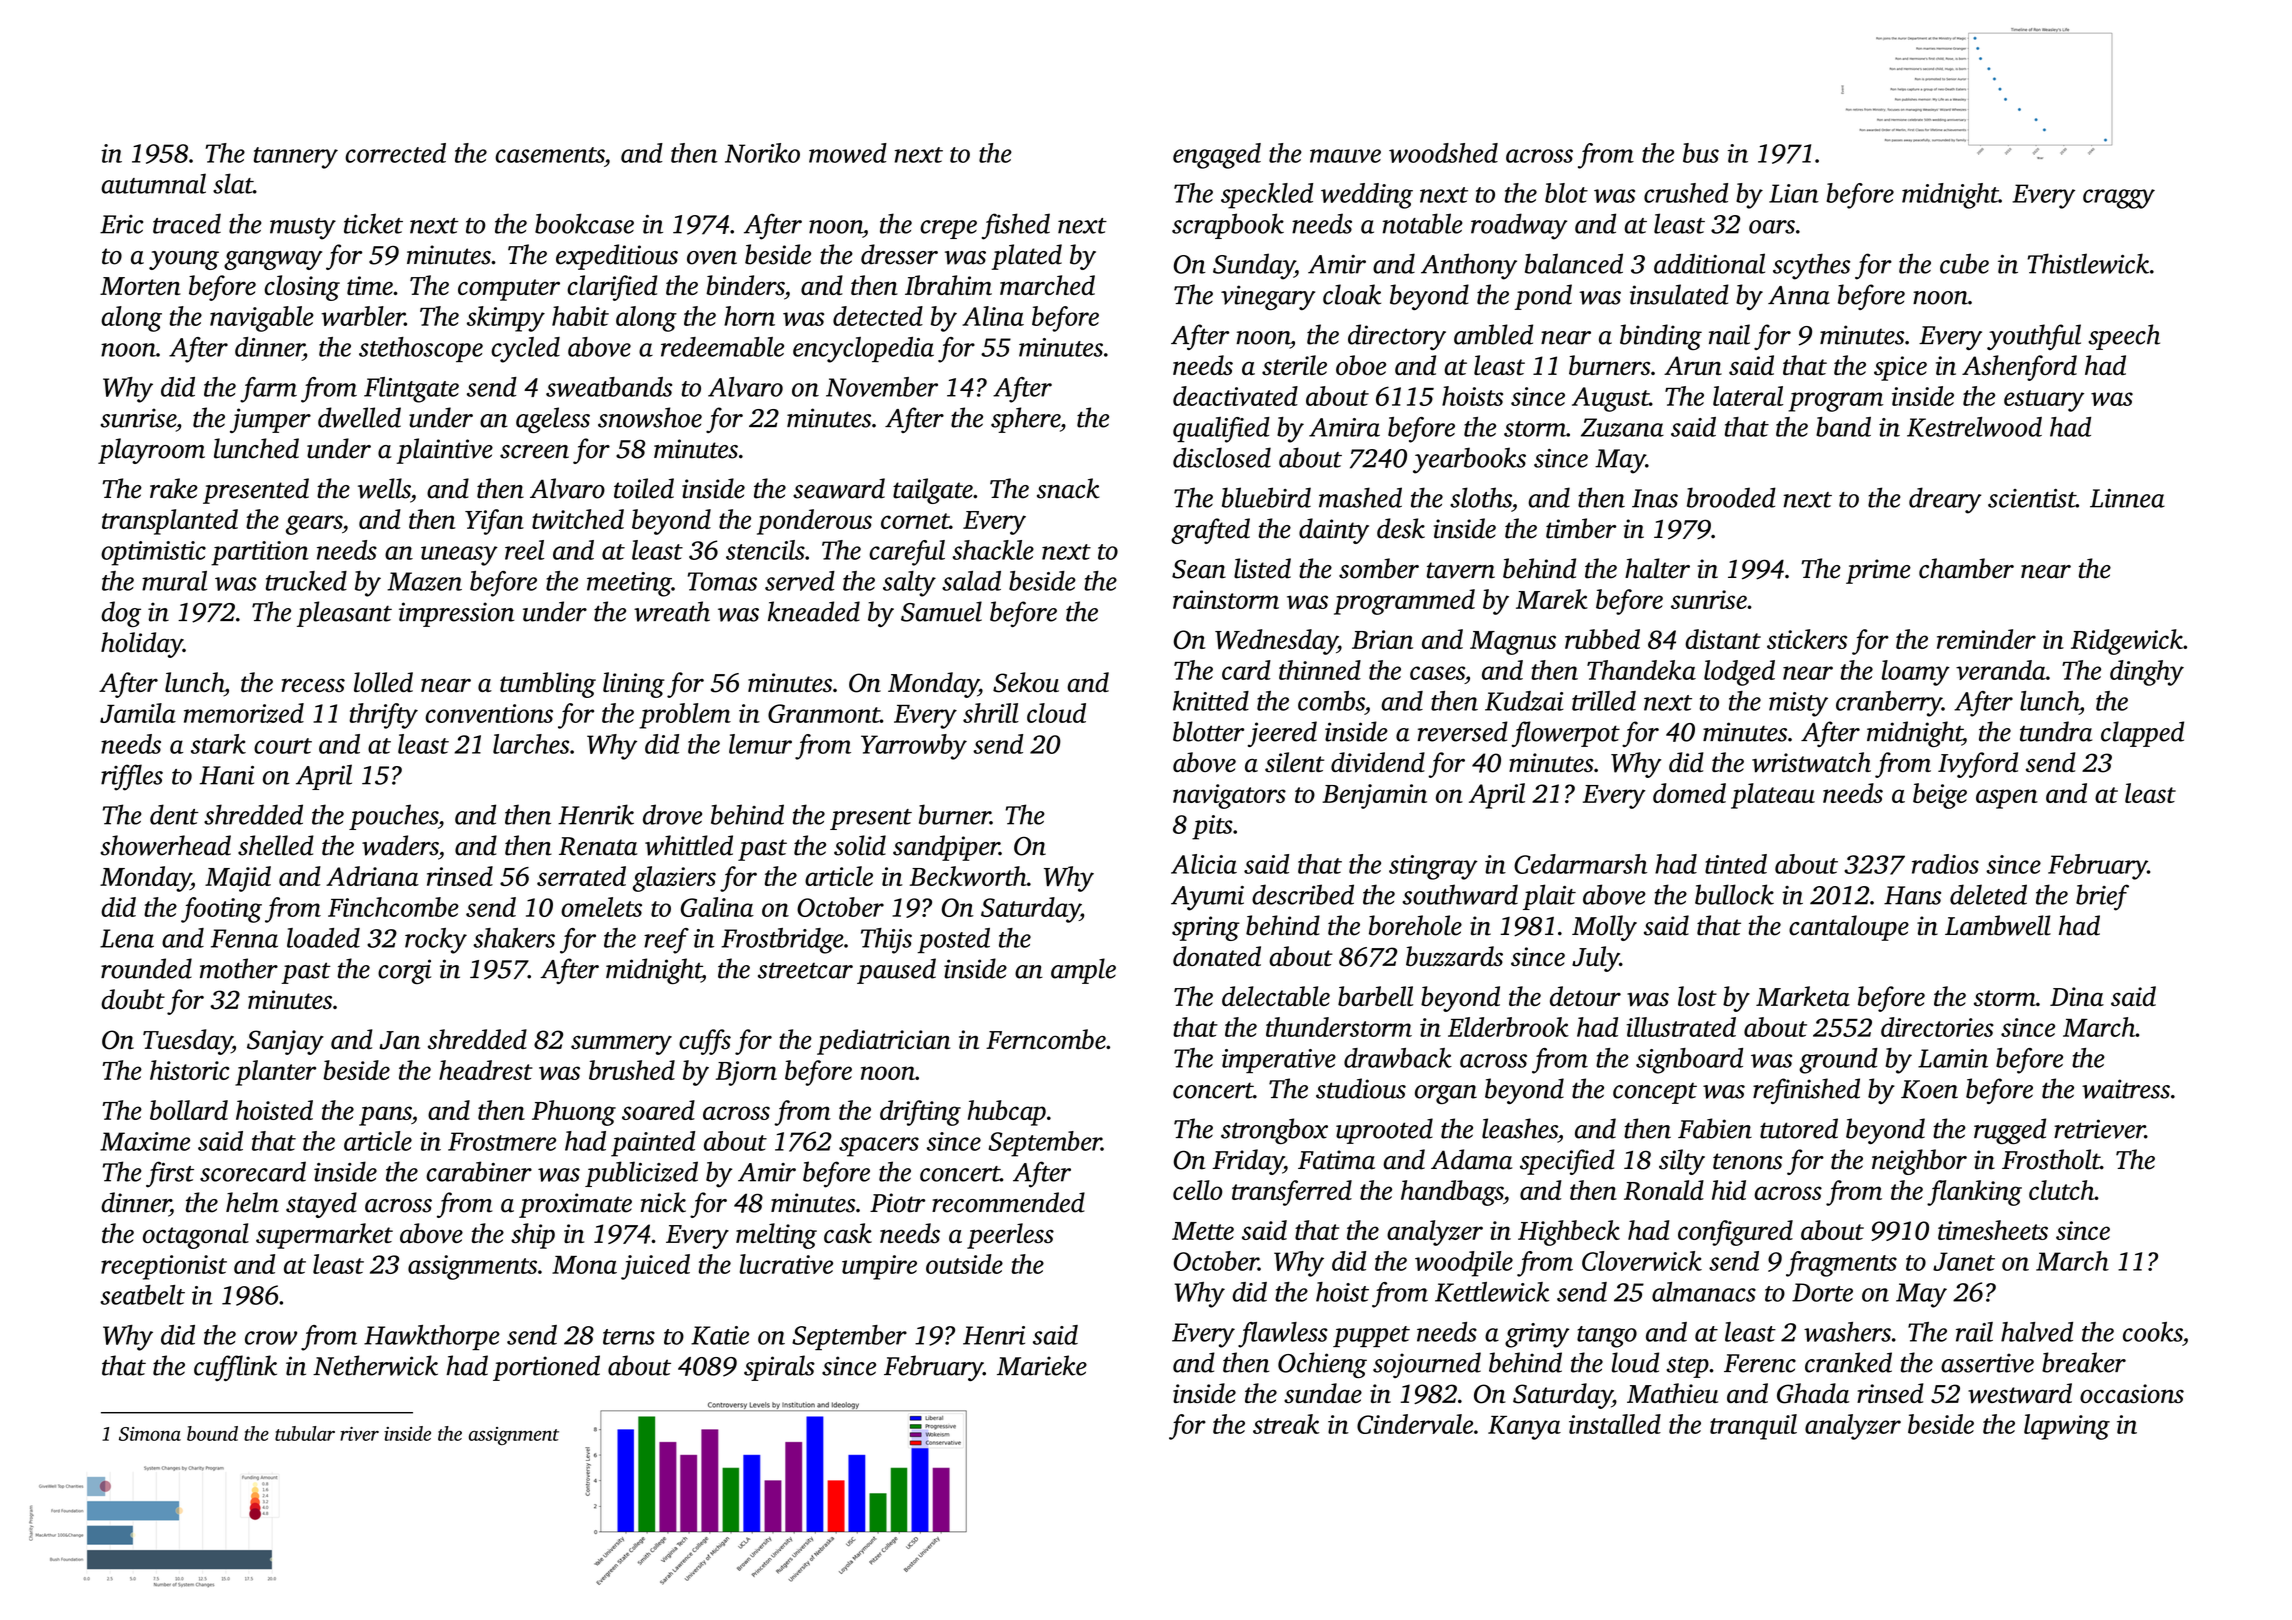  Describe the element at coordinates (549, 155) in the page. I see `casements` at that location.
